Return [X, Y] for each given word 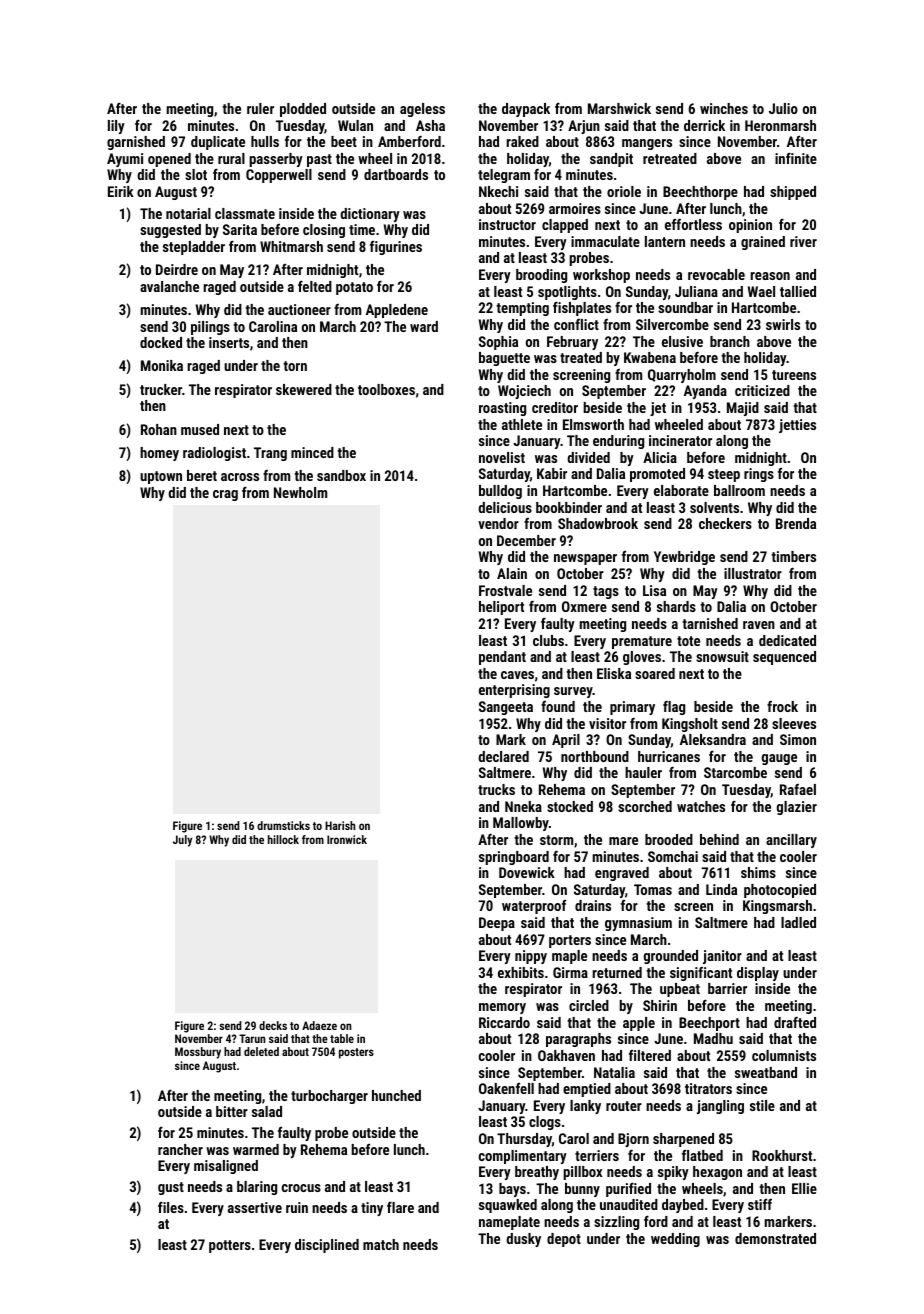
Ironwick [347, 839]
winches [724, 108]
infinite [796, 158]
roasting [502, 409]
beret [202, 475]
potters [230, 1246]
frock [782, 706]
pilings [210, 328]
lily [116, 127]
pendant [502, 658]
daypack [526, 110]
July [182, 841]
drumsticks [283, 825]
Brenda [796, 523]
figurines [396, 248]
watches [701, 806]
